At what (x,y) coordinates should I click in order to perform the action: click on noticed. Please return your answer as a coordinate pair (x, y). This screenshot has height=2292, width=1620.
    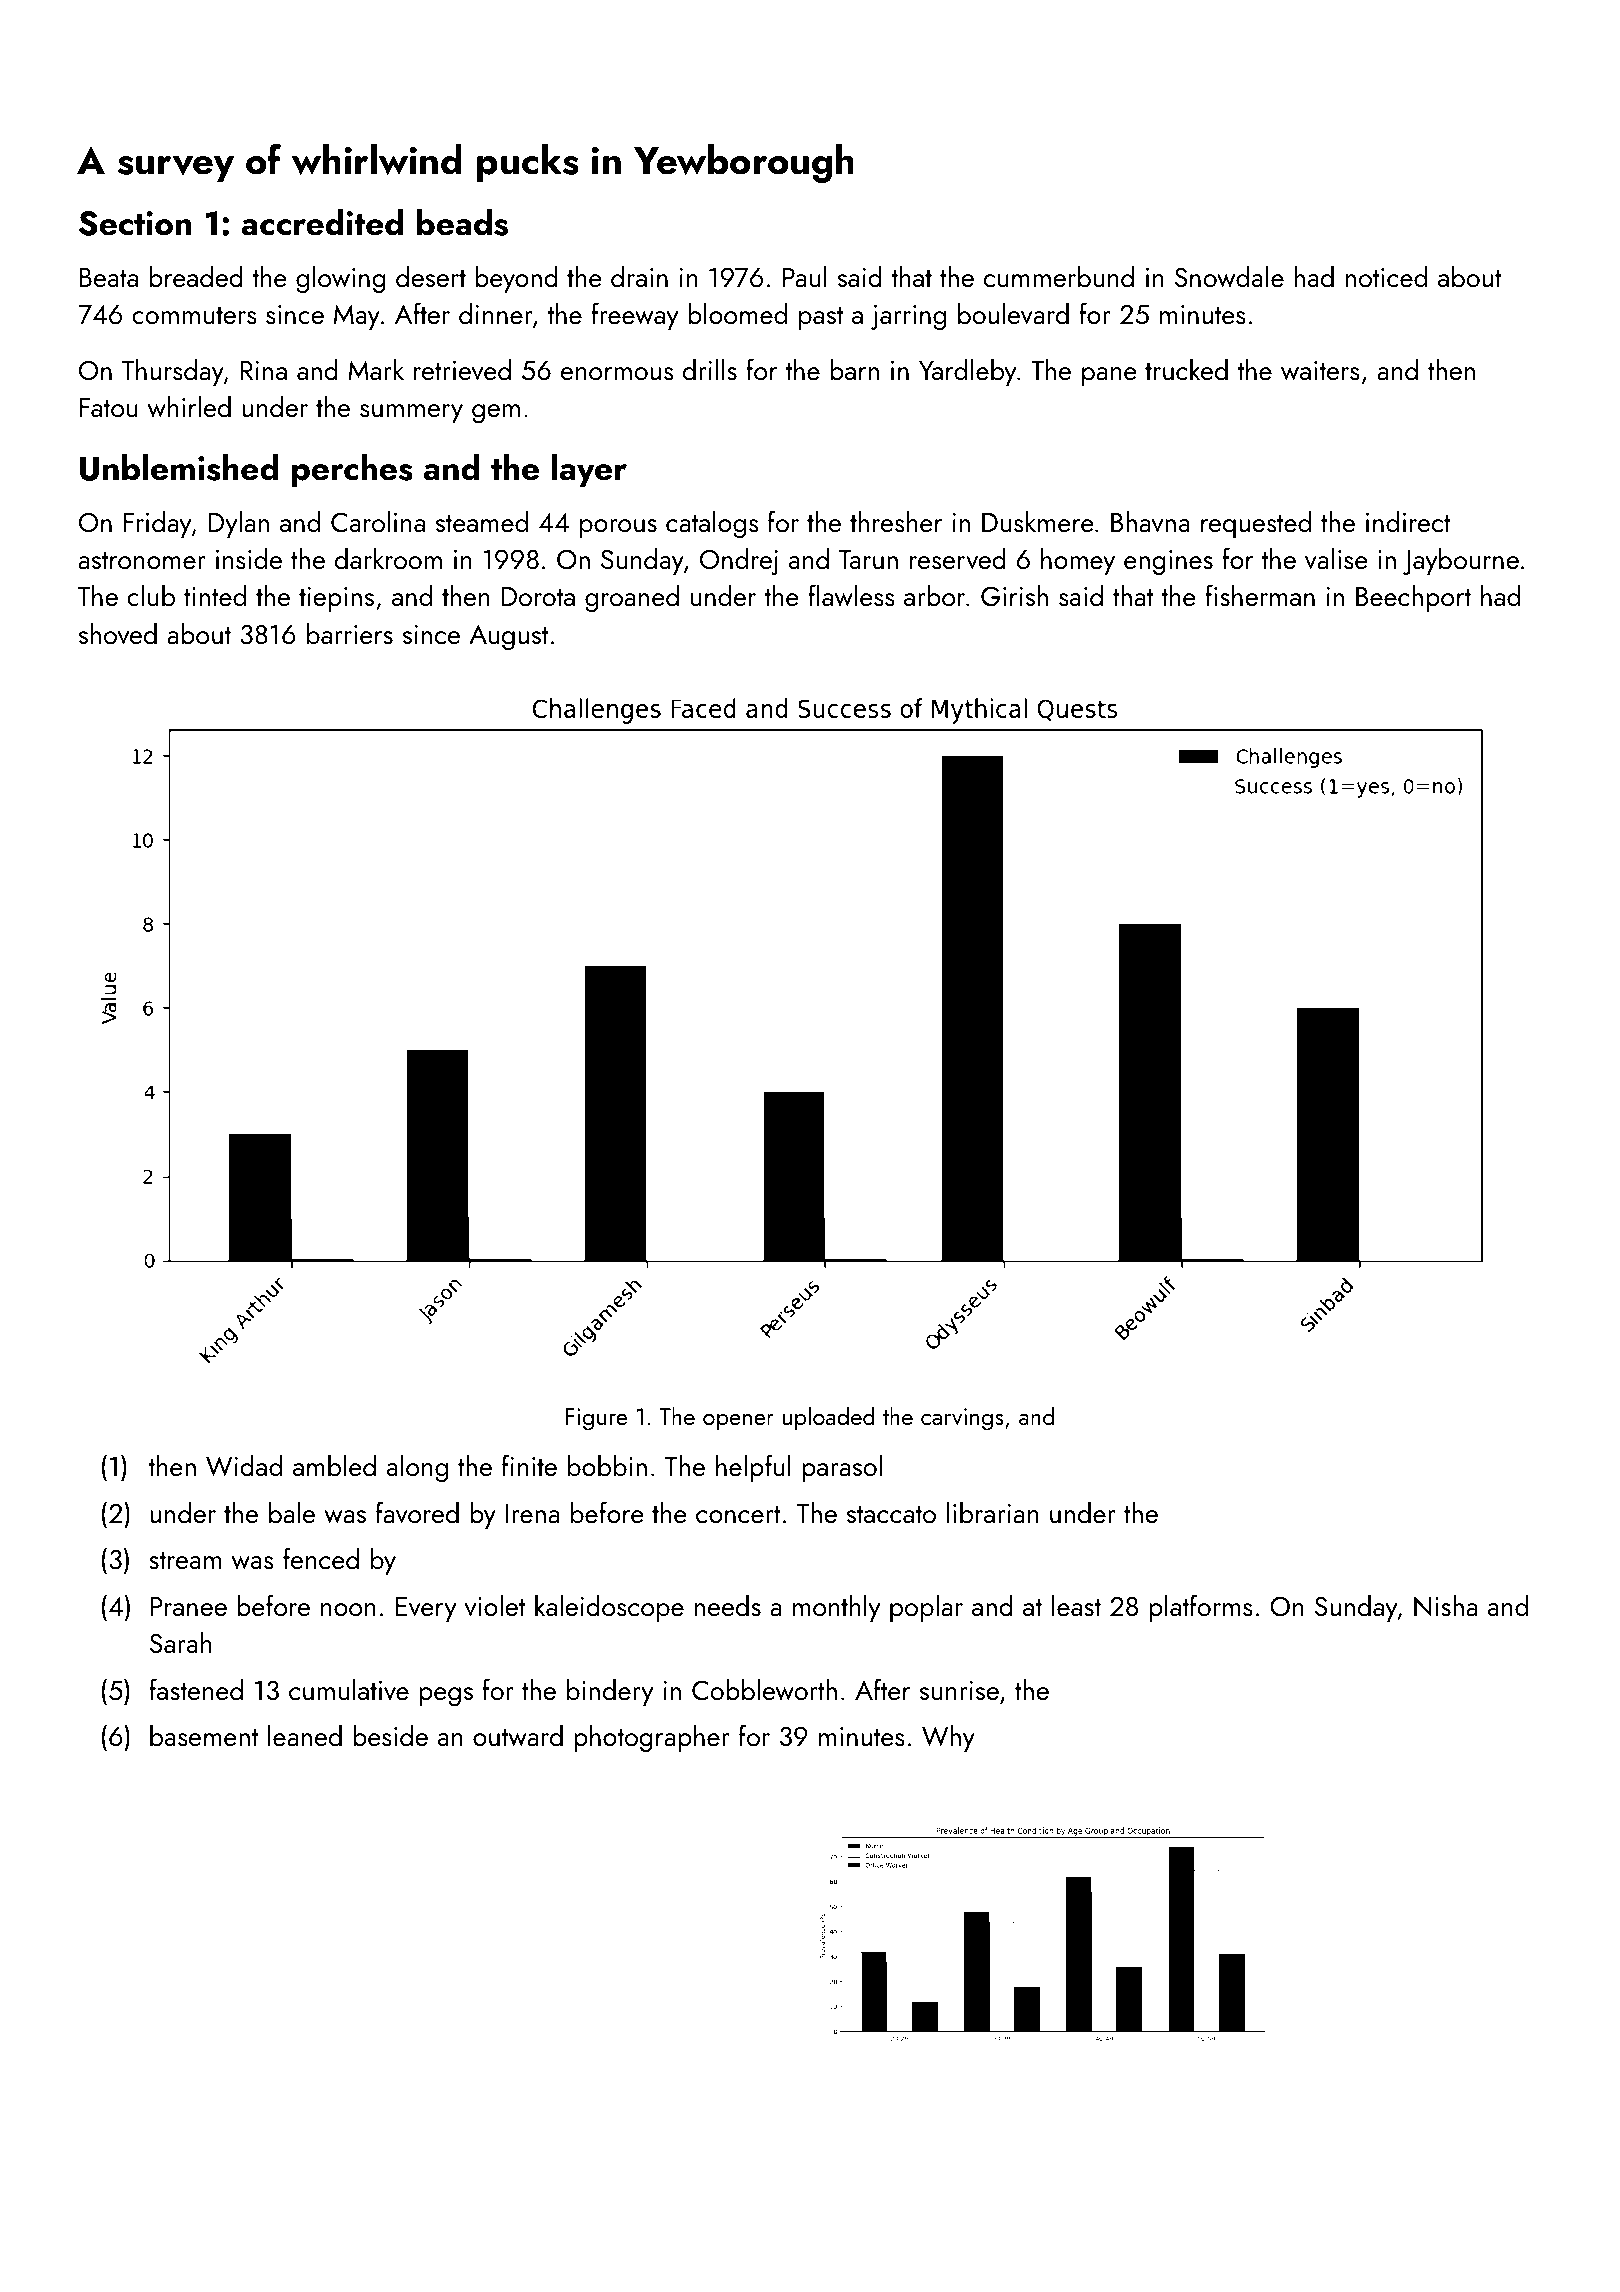
    Looking at the image, I should click on (1386, 276).
